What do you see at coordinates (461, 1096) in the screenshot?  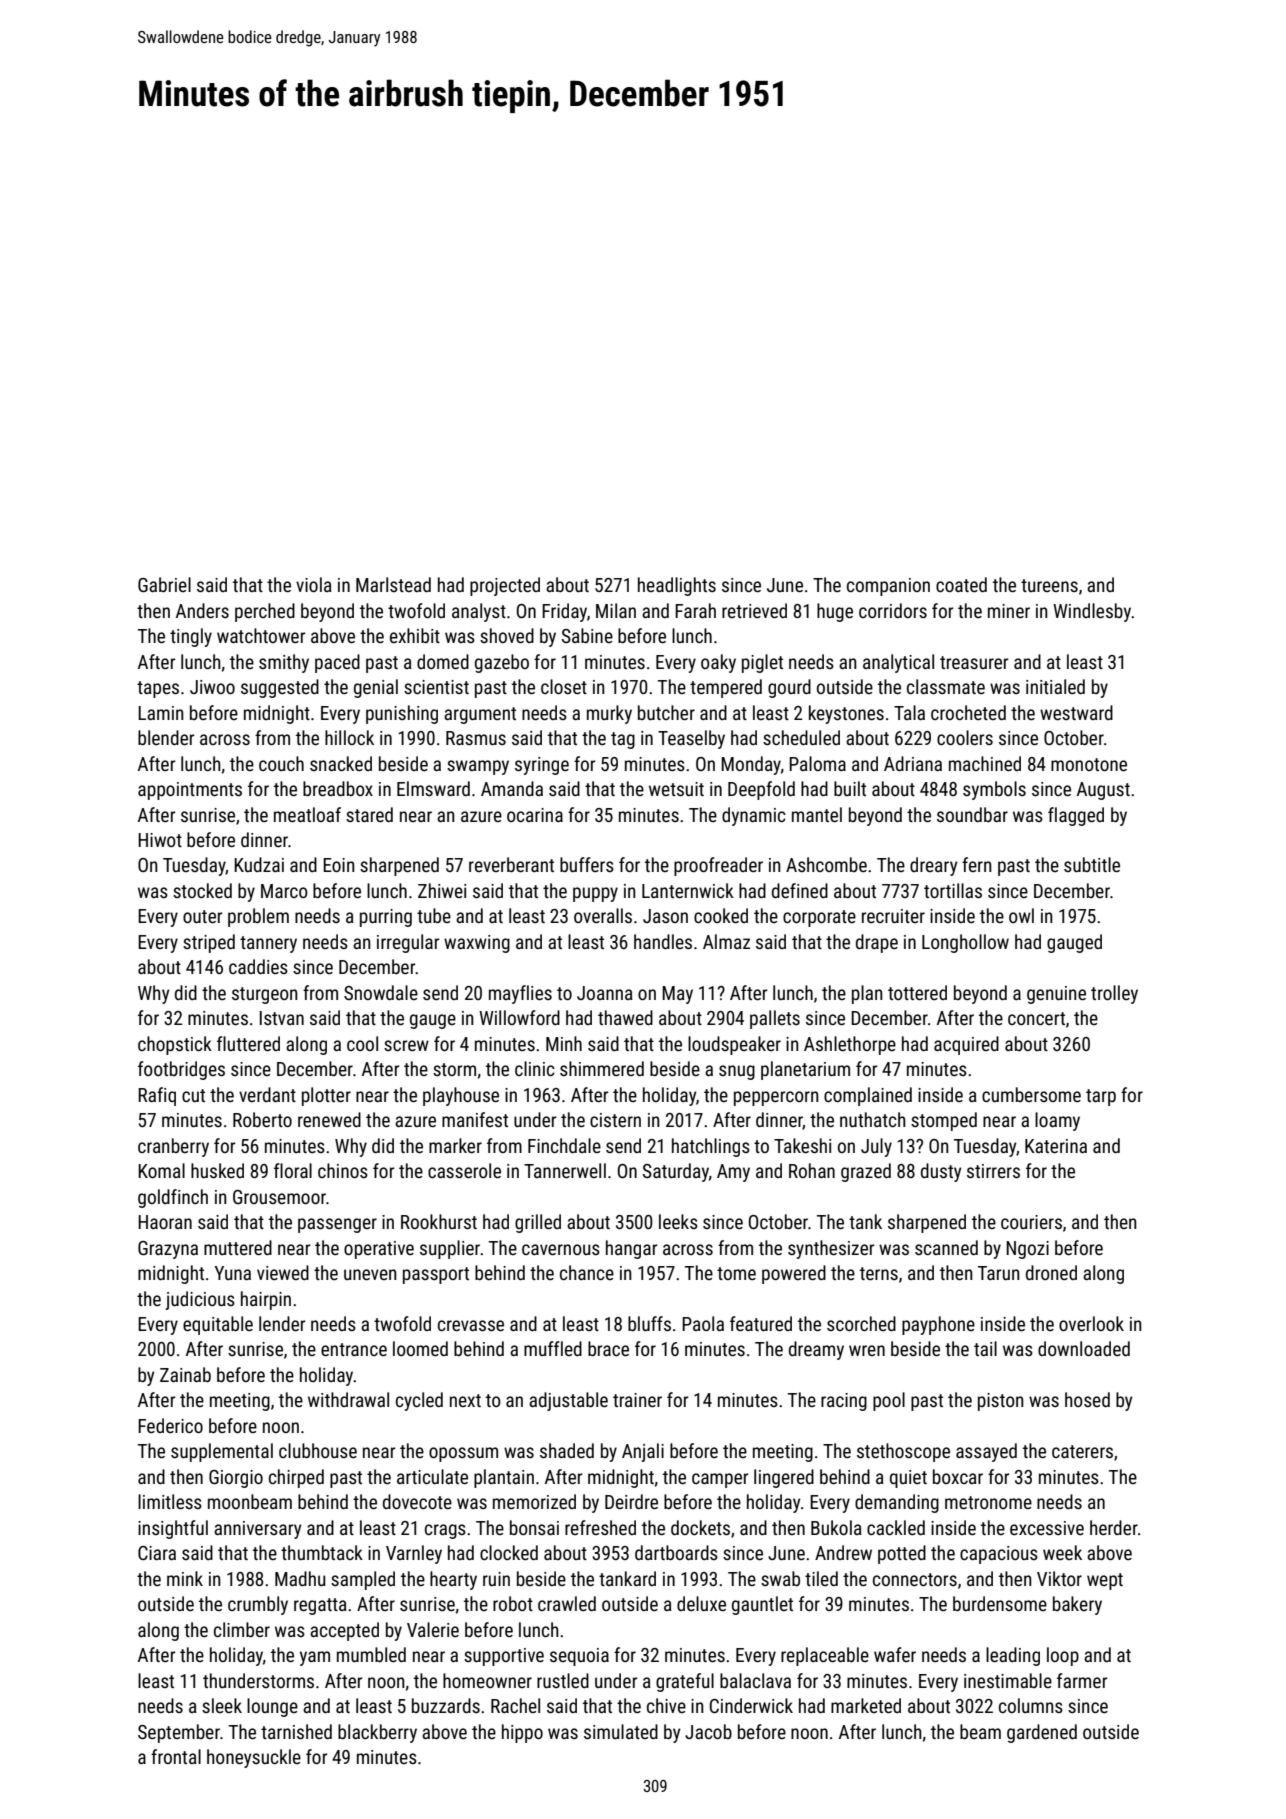 I see `playhouse` at bounding box center [461, 1096].
